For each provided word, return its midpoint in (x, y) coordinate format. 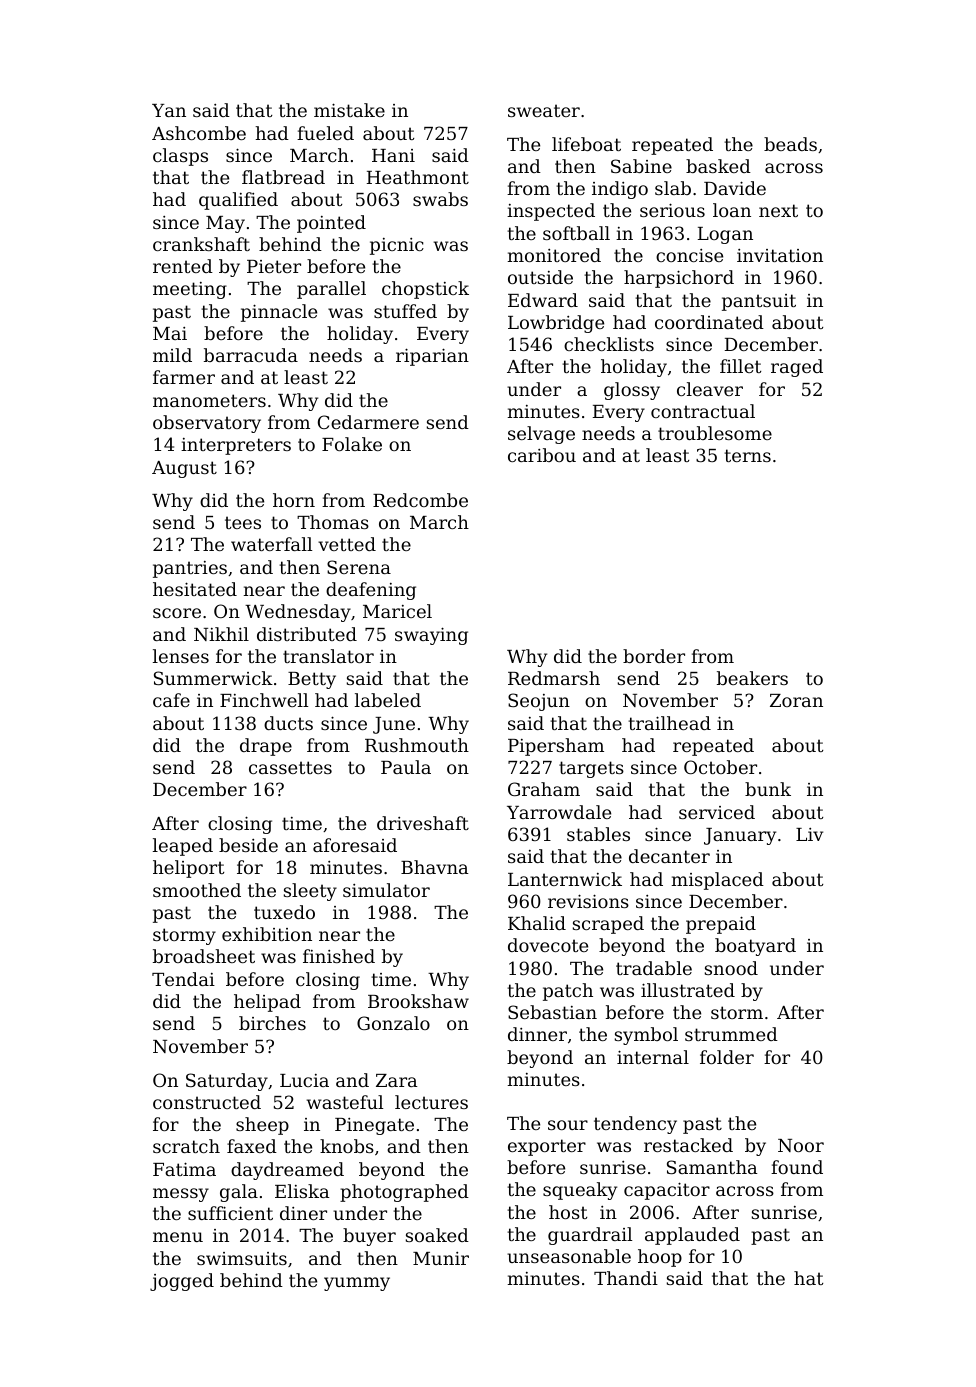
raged (797, 368)
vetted (347, 544)
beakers (752, 678)
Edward (543, 300)
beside (248, 845)
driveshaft (423, 823)
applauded (692, 1236)
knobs (347, 1146)
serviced (717, 812)
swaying (431, 636)
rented (183, 266)
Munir (441, 1258)
